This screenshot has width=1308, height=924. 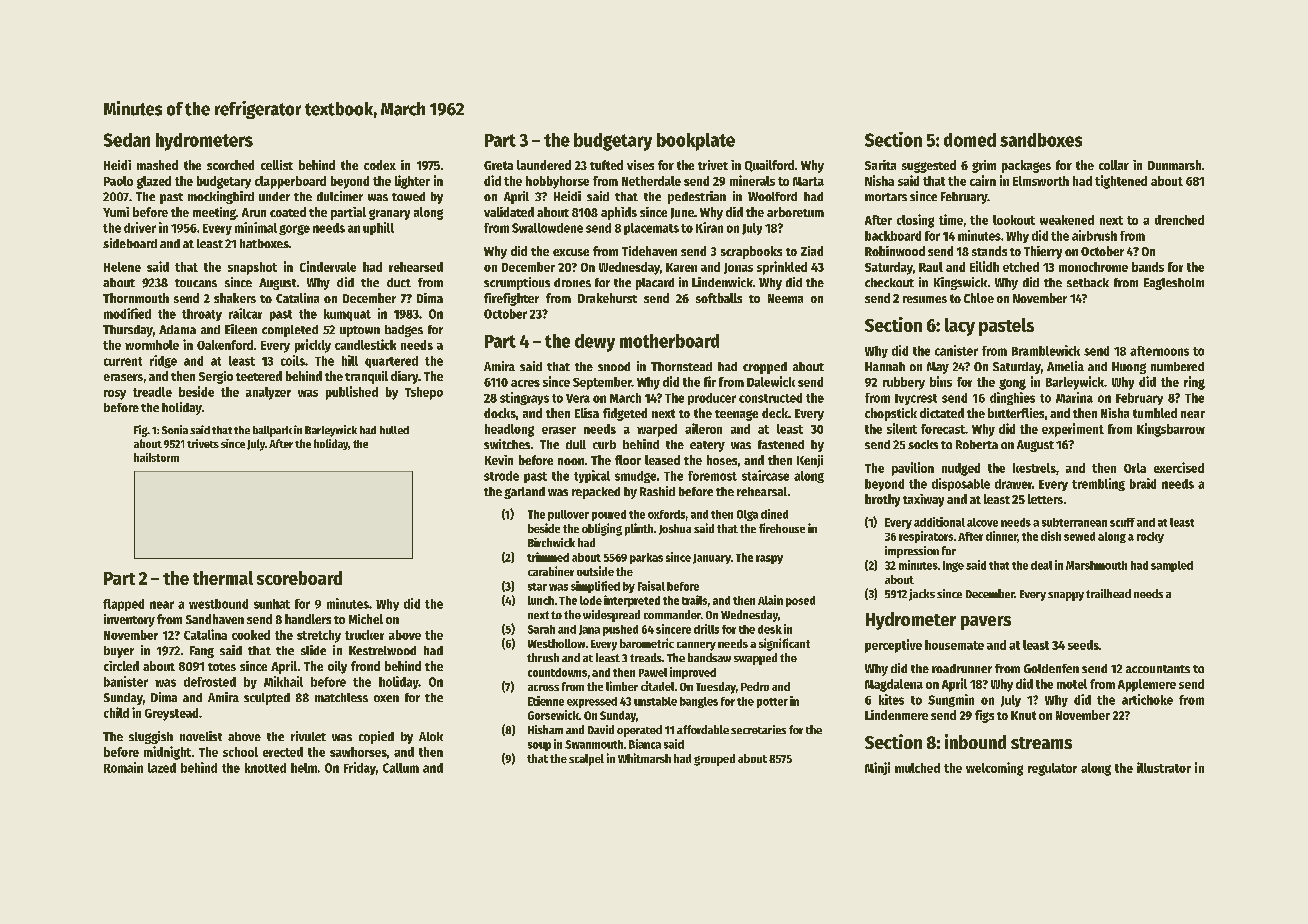 I want to click on sunhat, so click(x=272, y=604).
